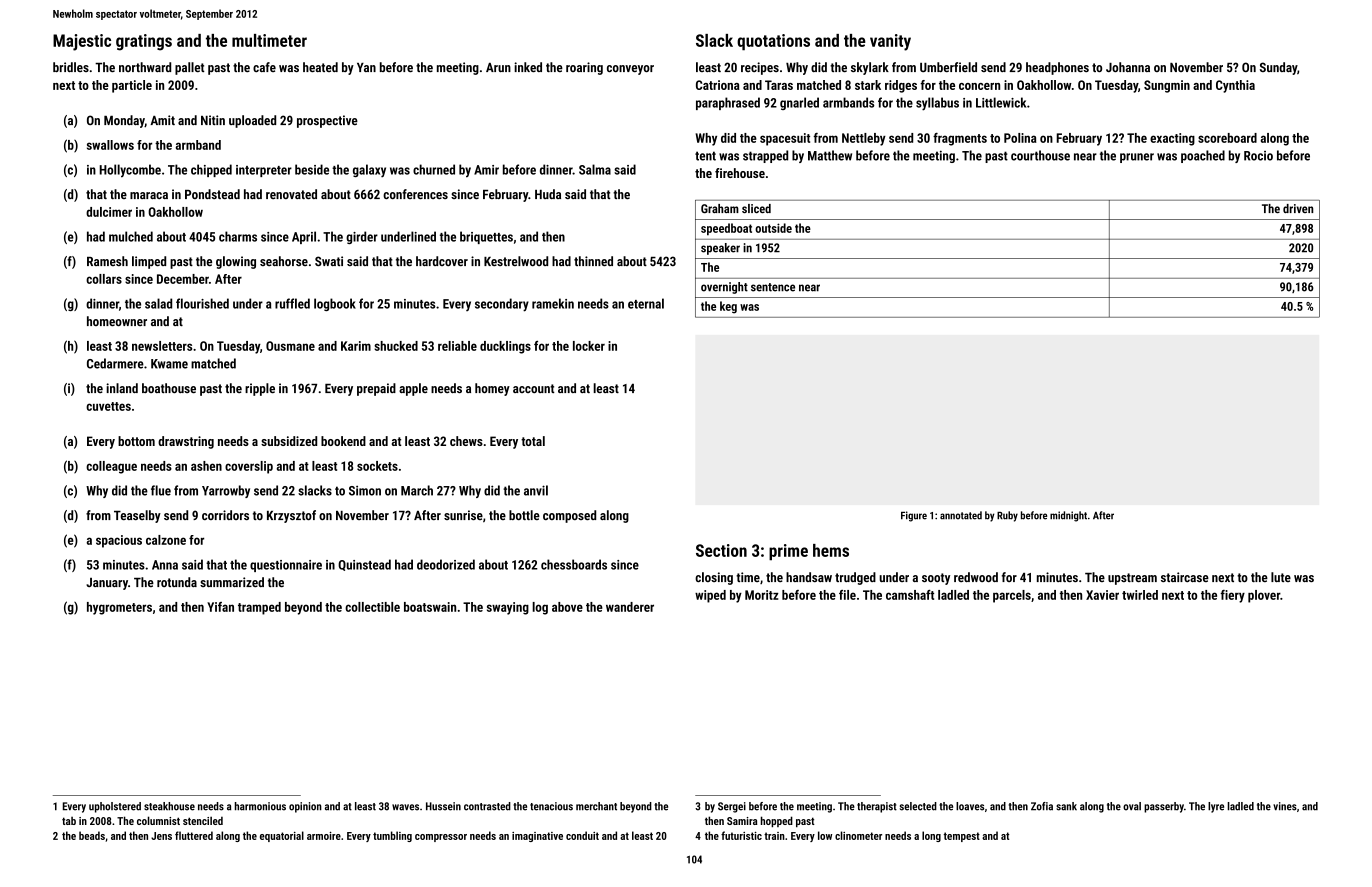 The height and width of the page is (887, 1372). What do you see at coordinates (961, 515) in the page?
I see `annotated` at bounding box center [961, 515].
